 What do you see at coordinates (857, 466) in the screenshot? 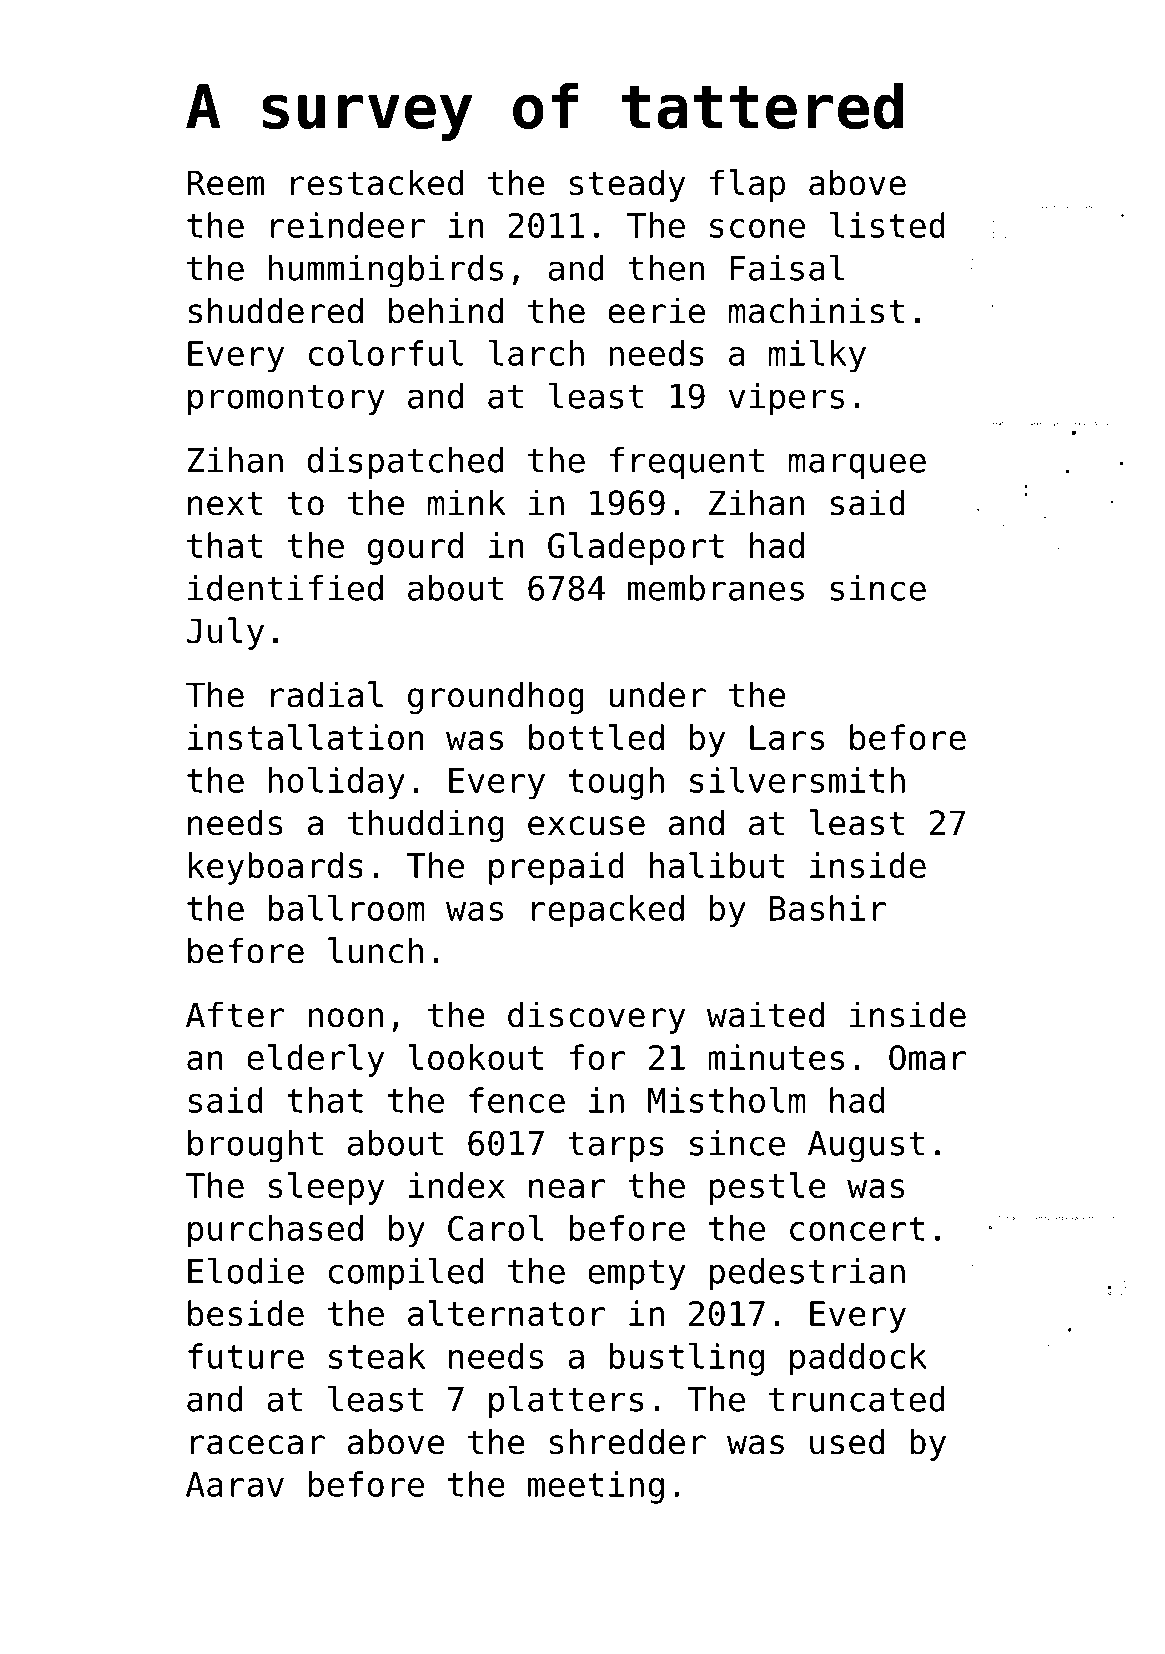
I see `marquee` at bounding box center [857, 466].
